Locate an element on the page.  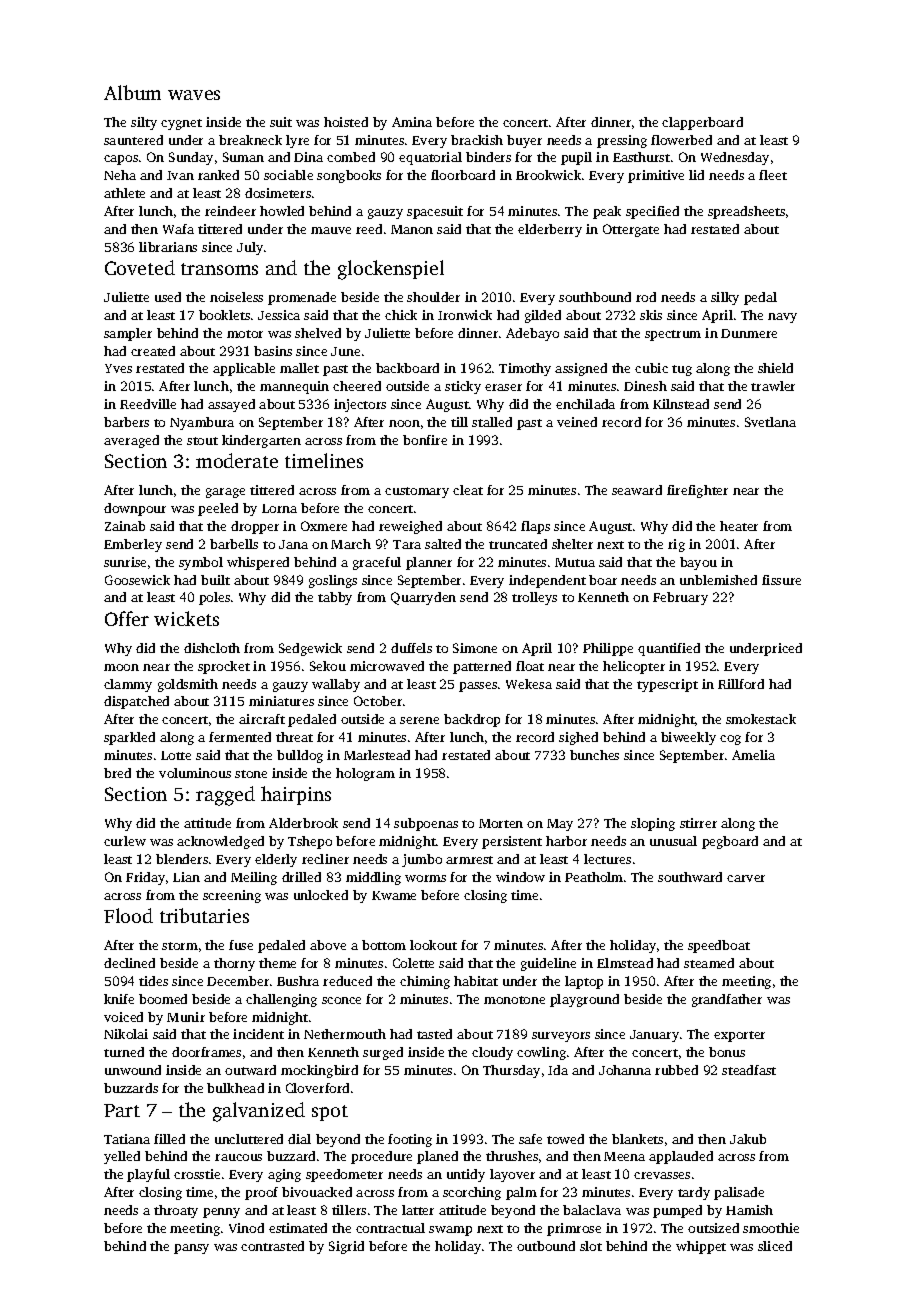
Jakub is located at coordinates (748, 1139).
